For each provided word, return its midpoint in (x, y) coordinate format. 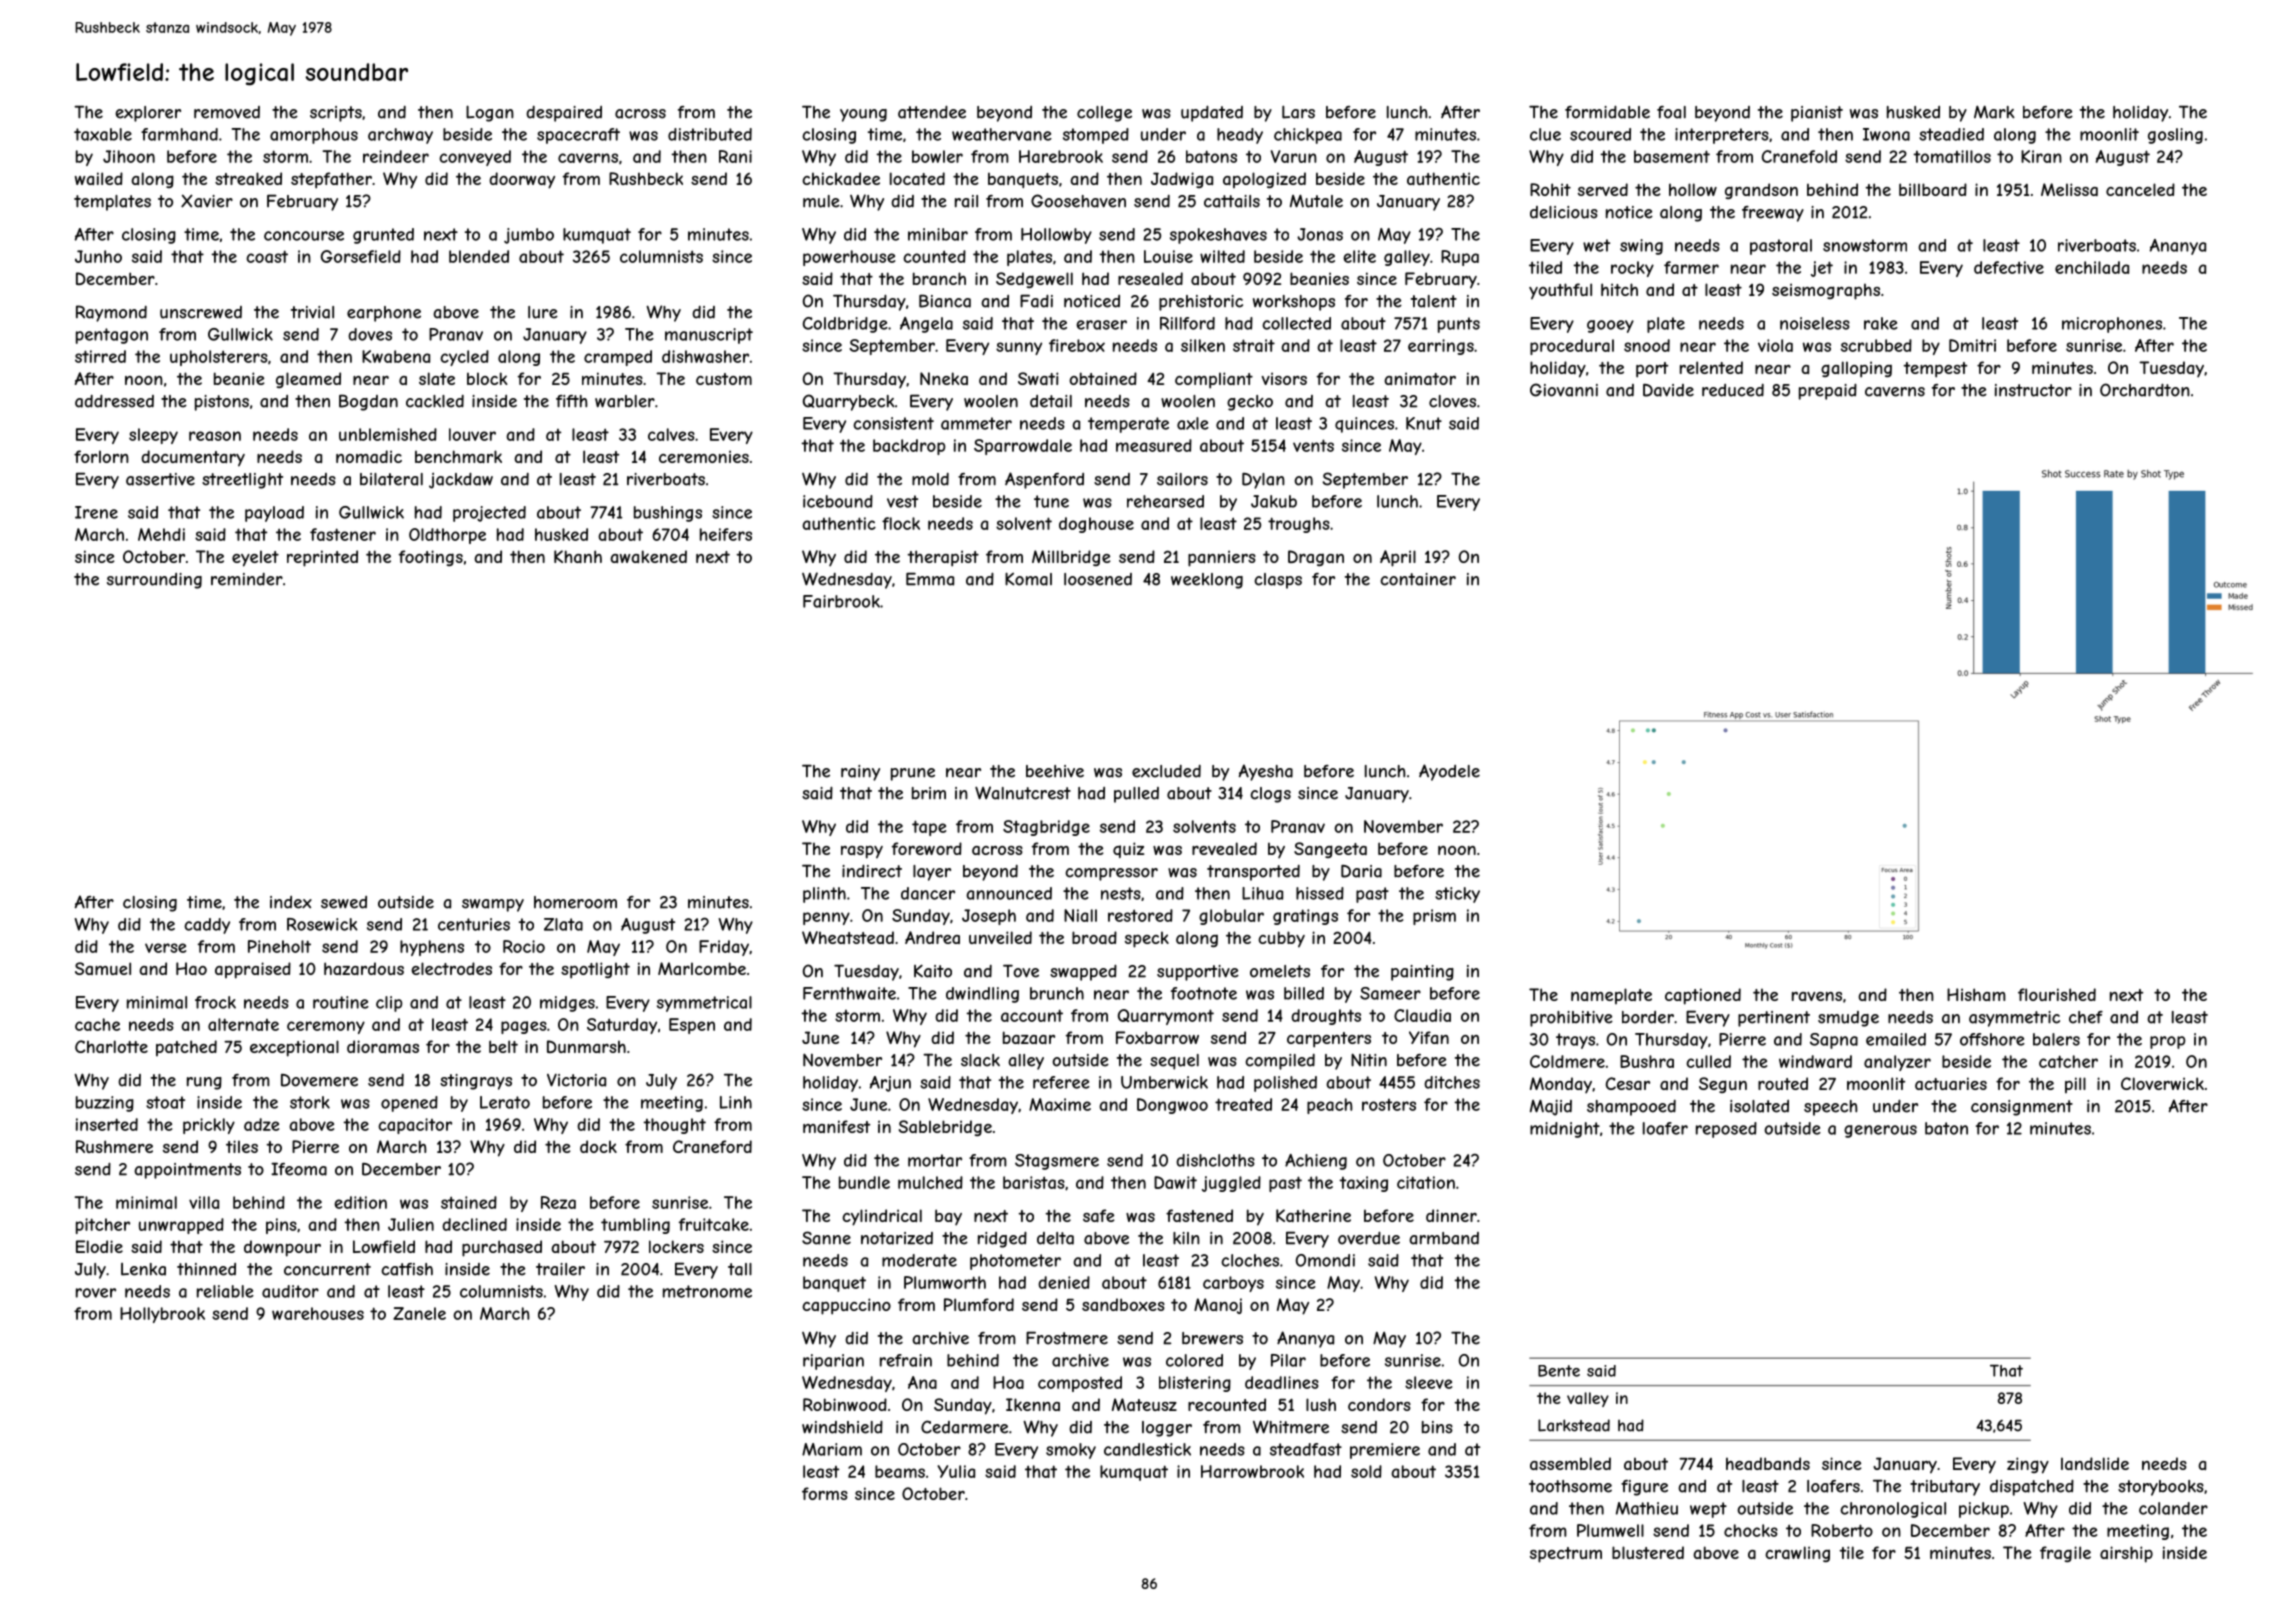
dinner (1451, 1215)
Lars (1298, 112)
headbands (1768, 1463)
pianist (1817, 114)
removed (227, 112)
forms (825, 1493)
